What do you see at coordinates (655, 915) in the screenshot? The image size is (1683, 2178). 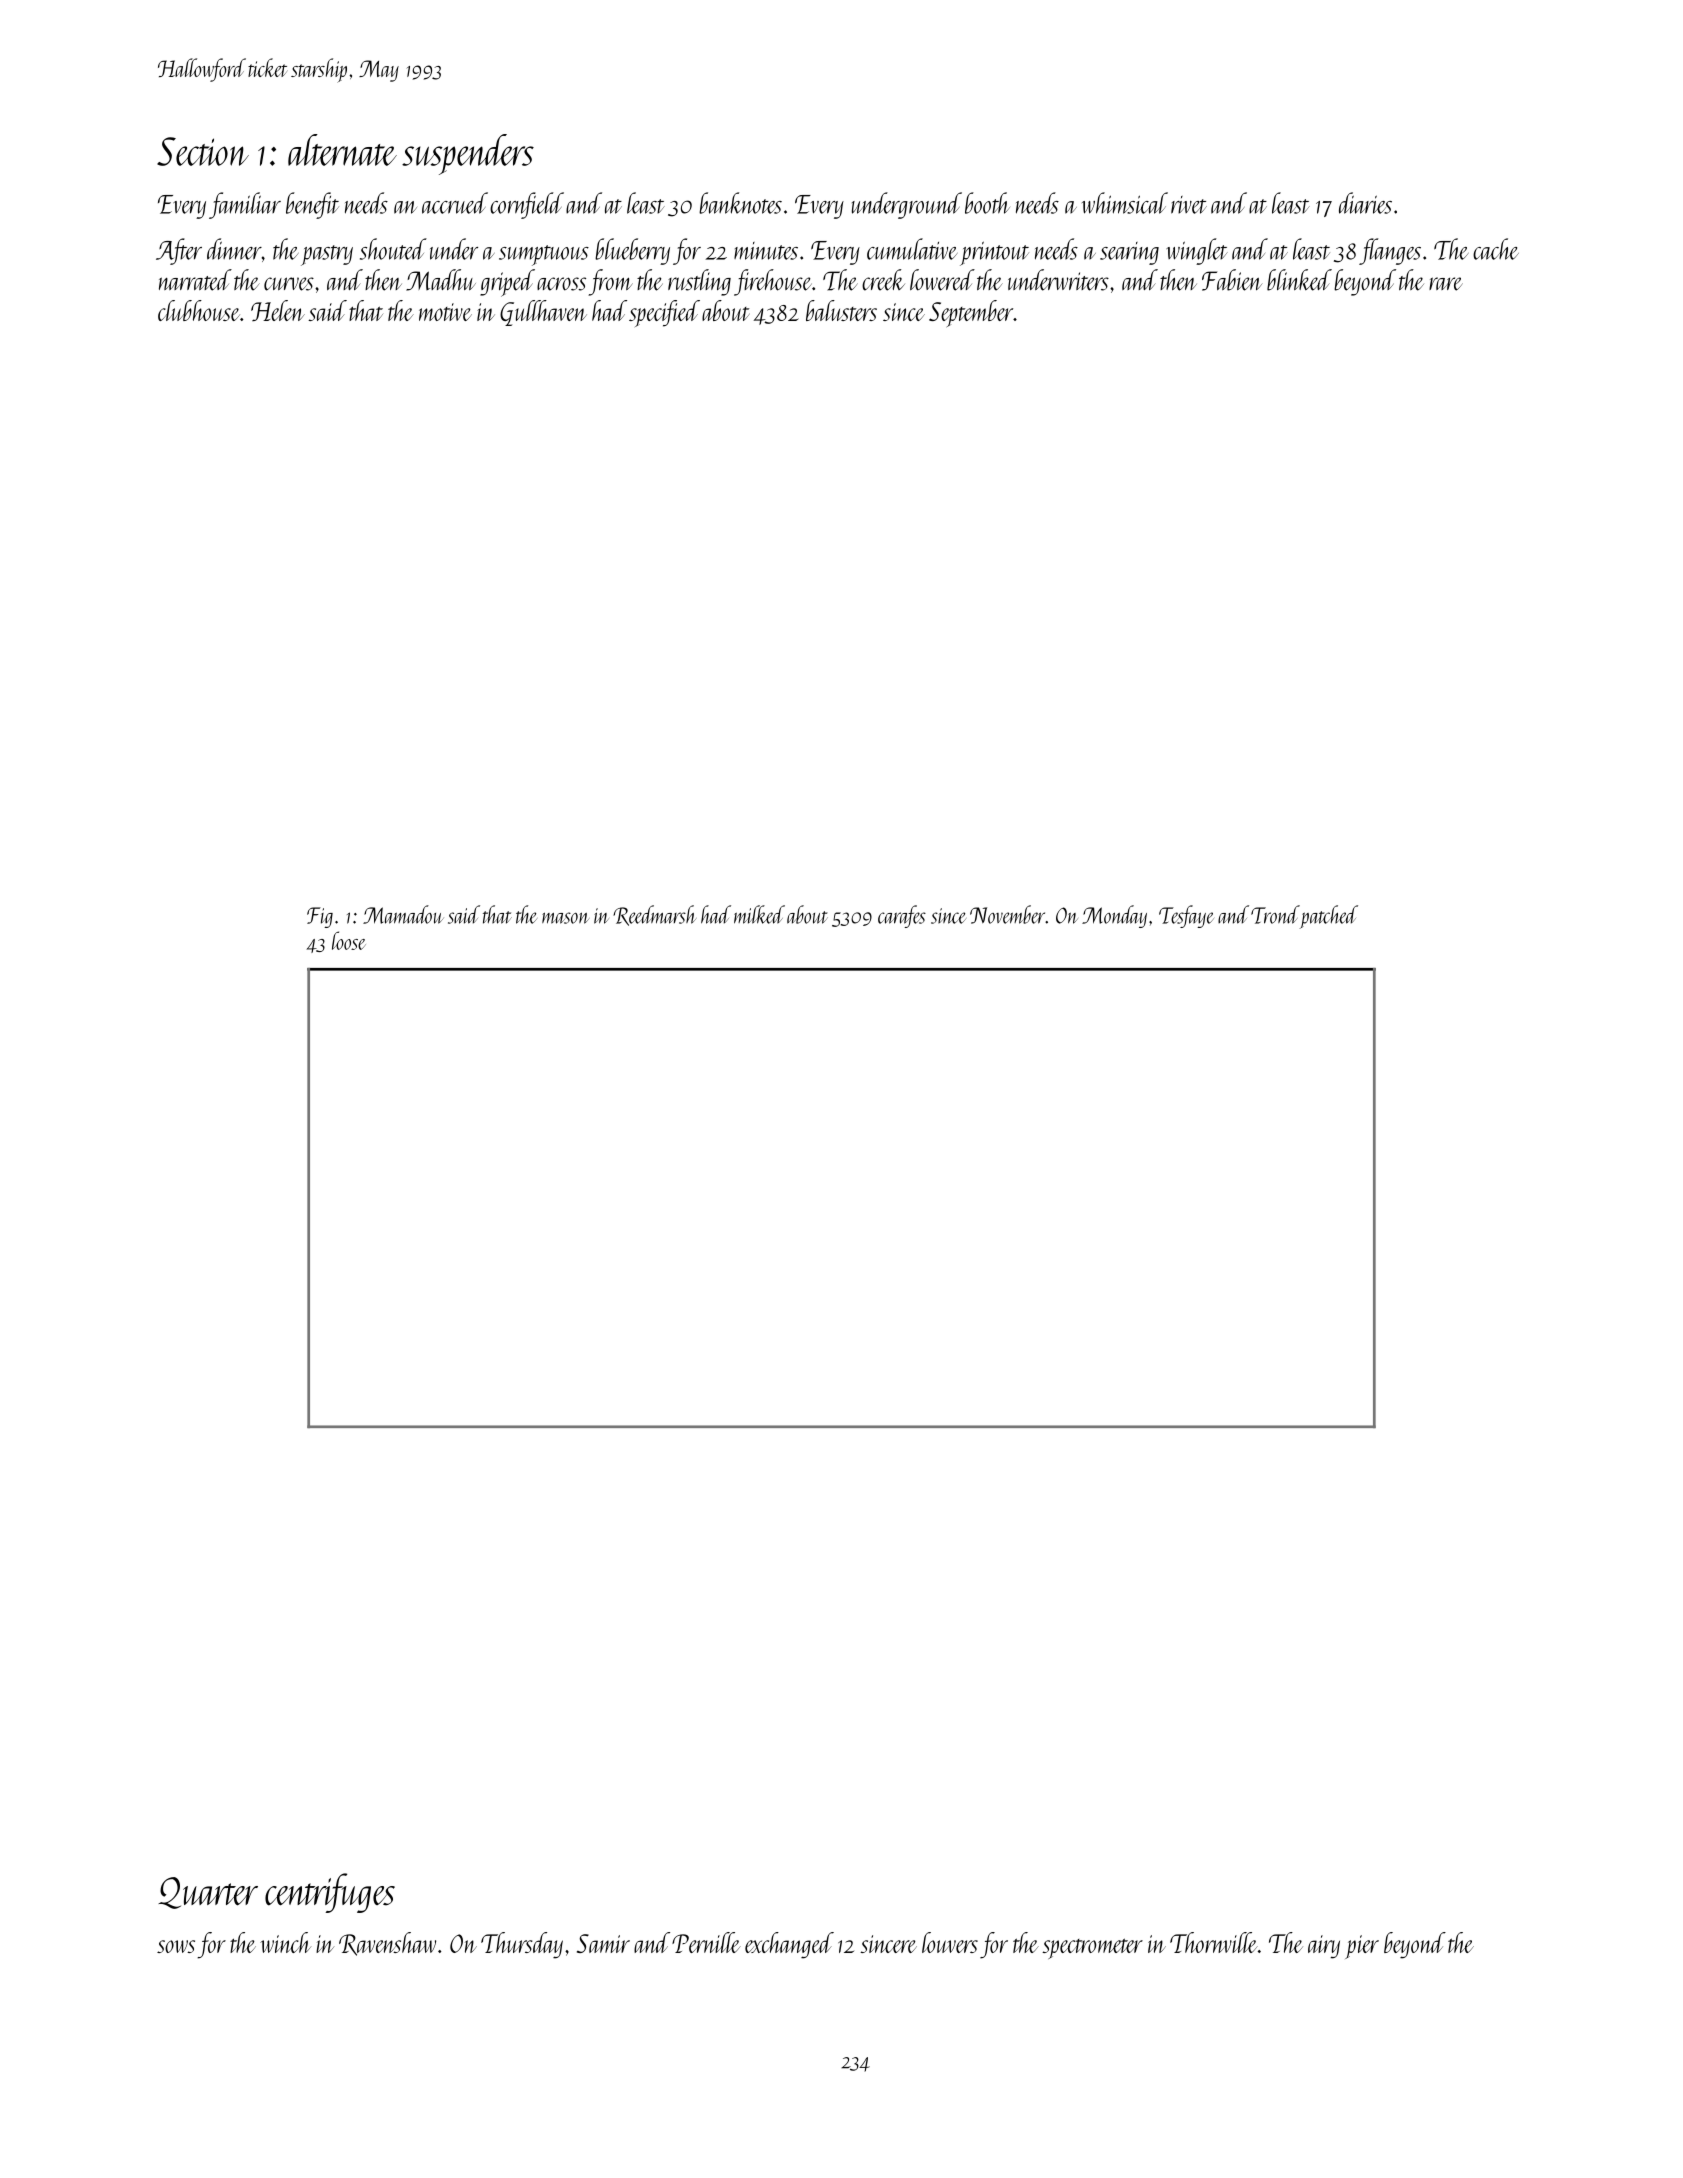 I see `Reedmarsh` at bounding box center [655, 915].
